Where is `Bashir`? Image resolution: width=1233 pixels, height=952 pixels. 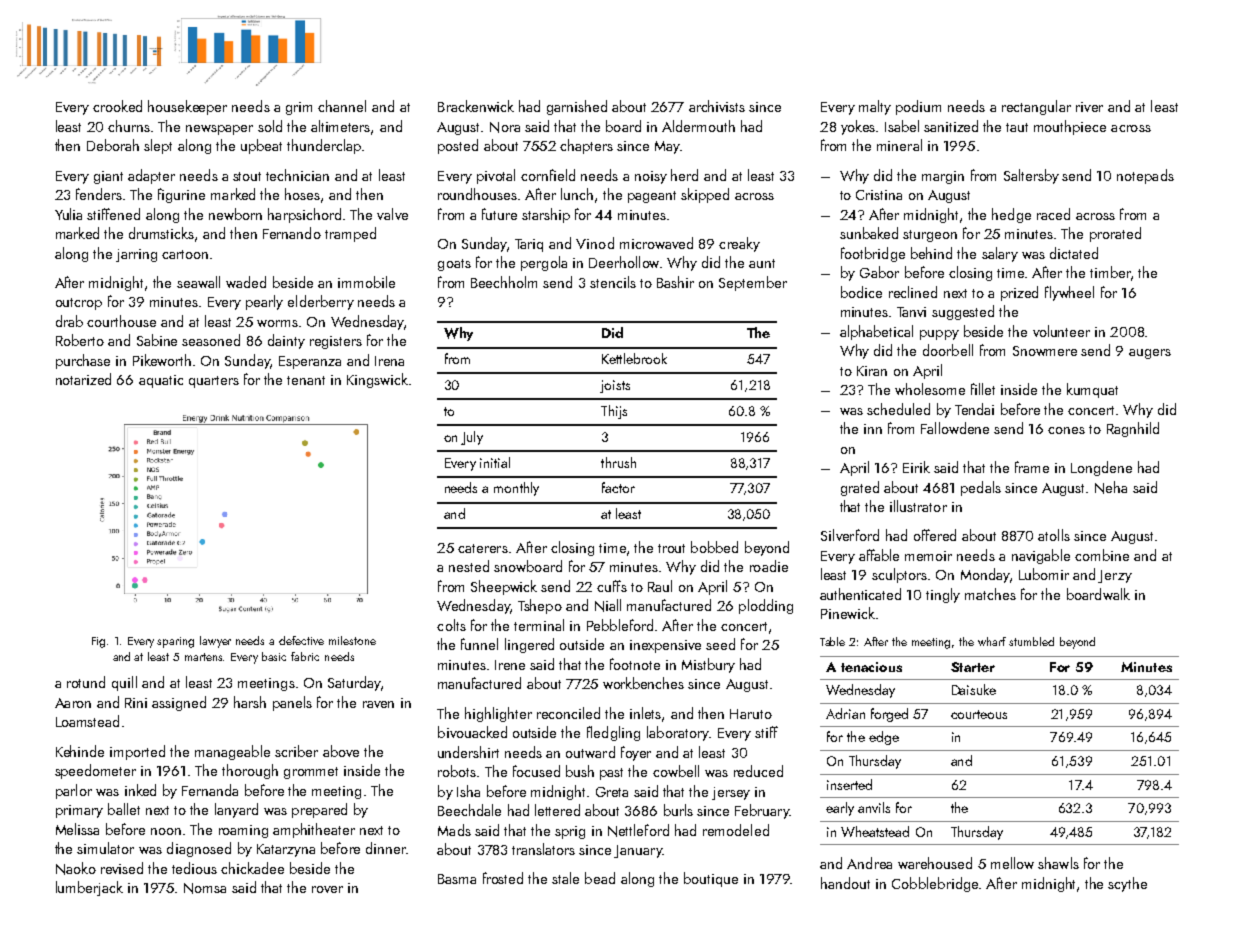 Bashir is located at coordinates (675, 282).
